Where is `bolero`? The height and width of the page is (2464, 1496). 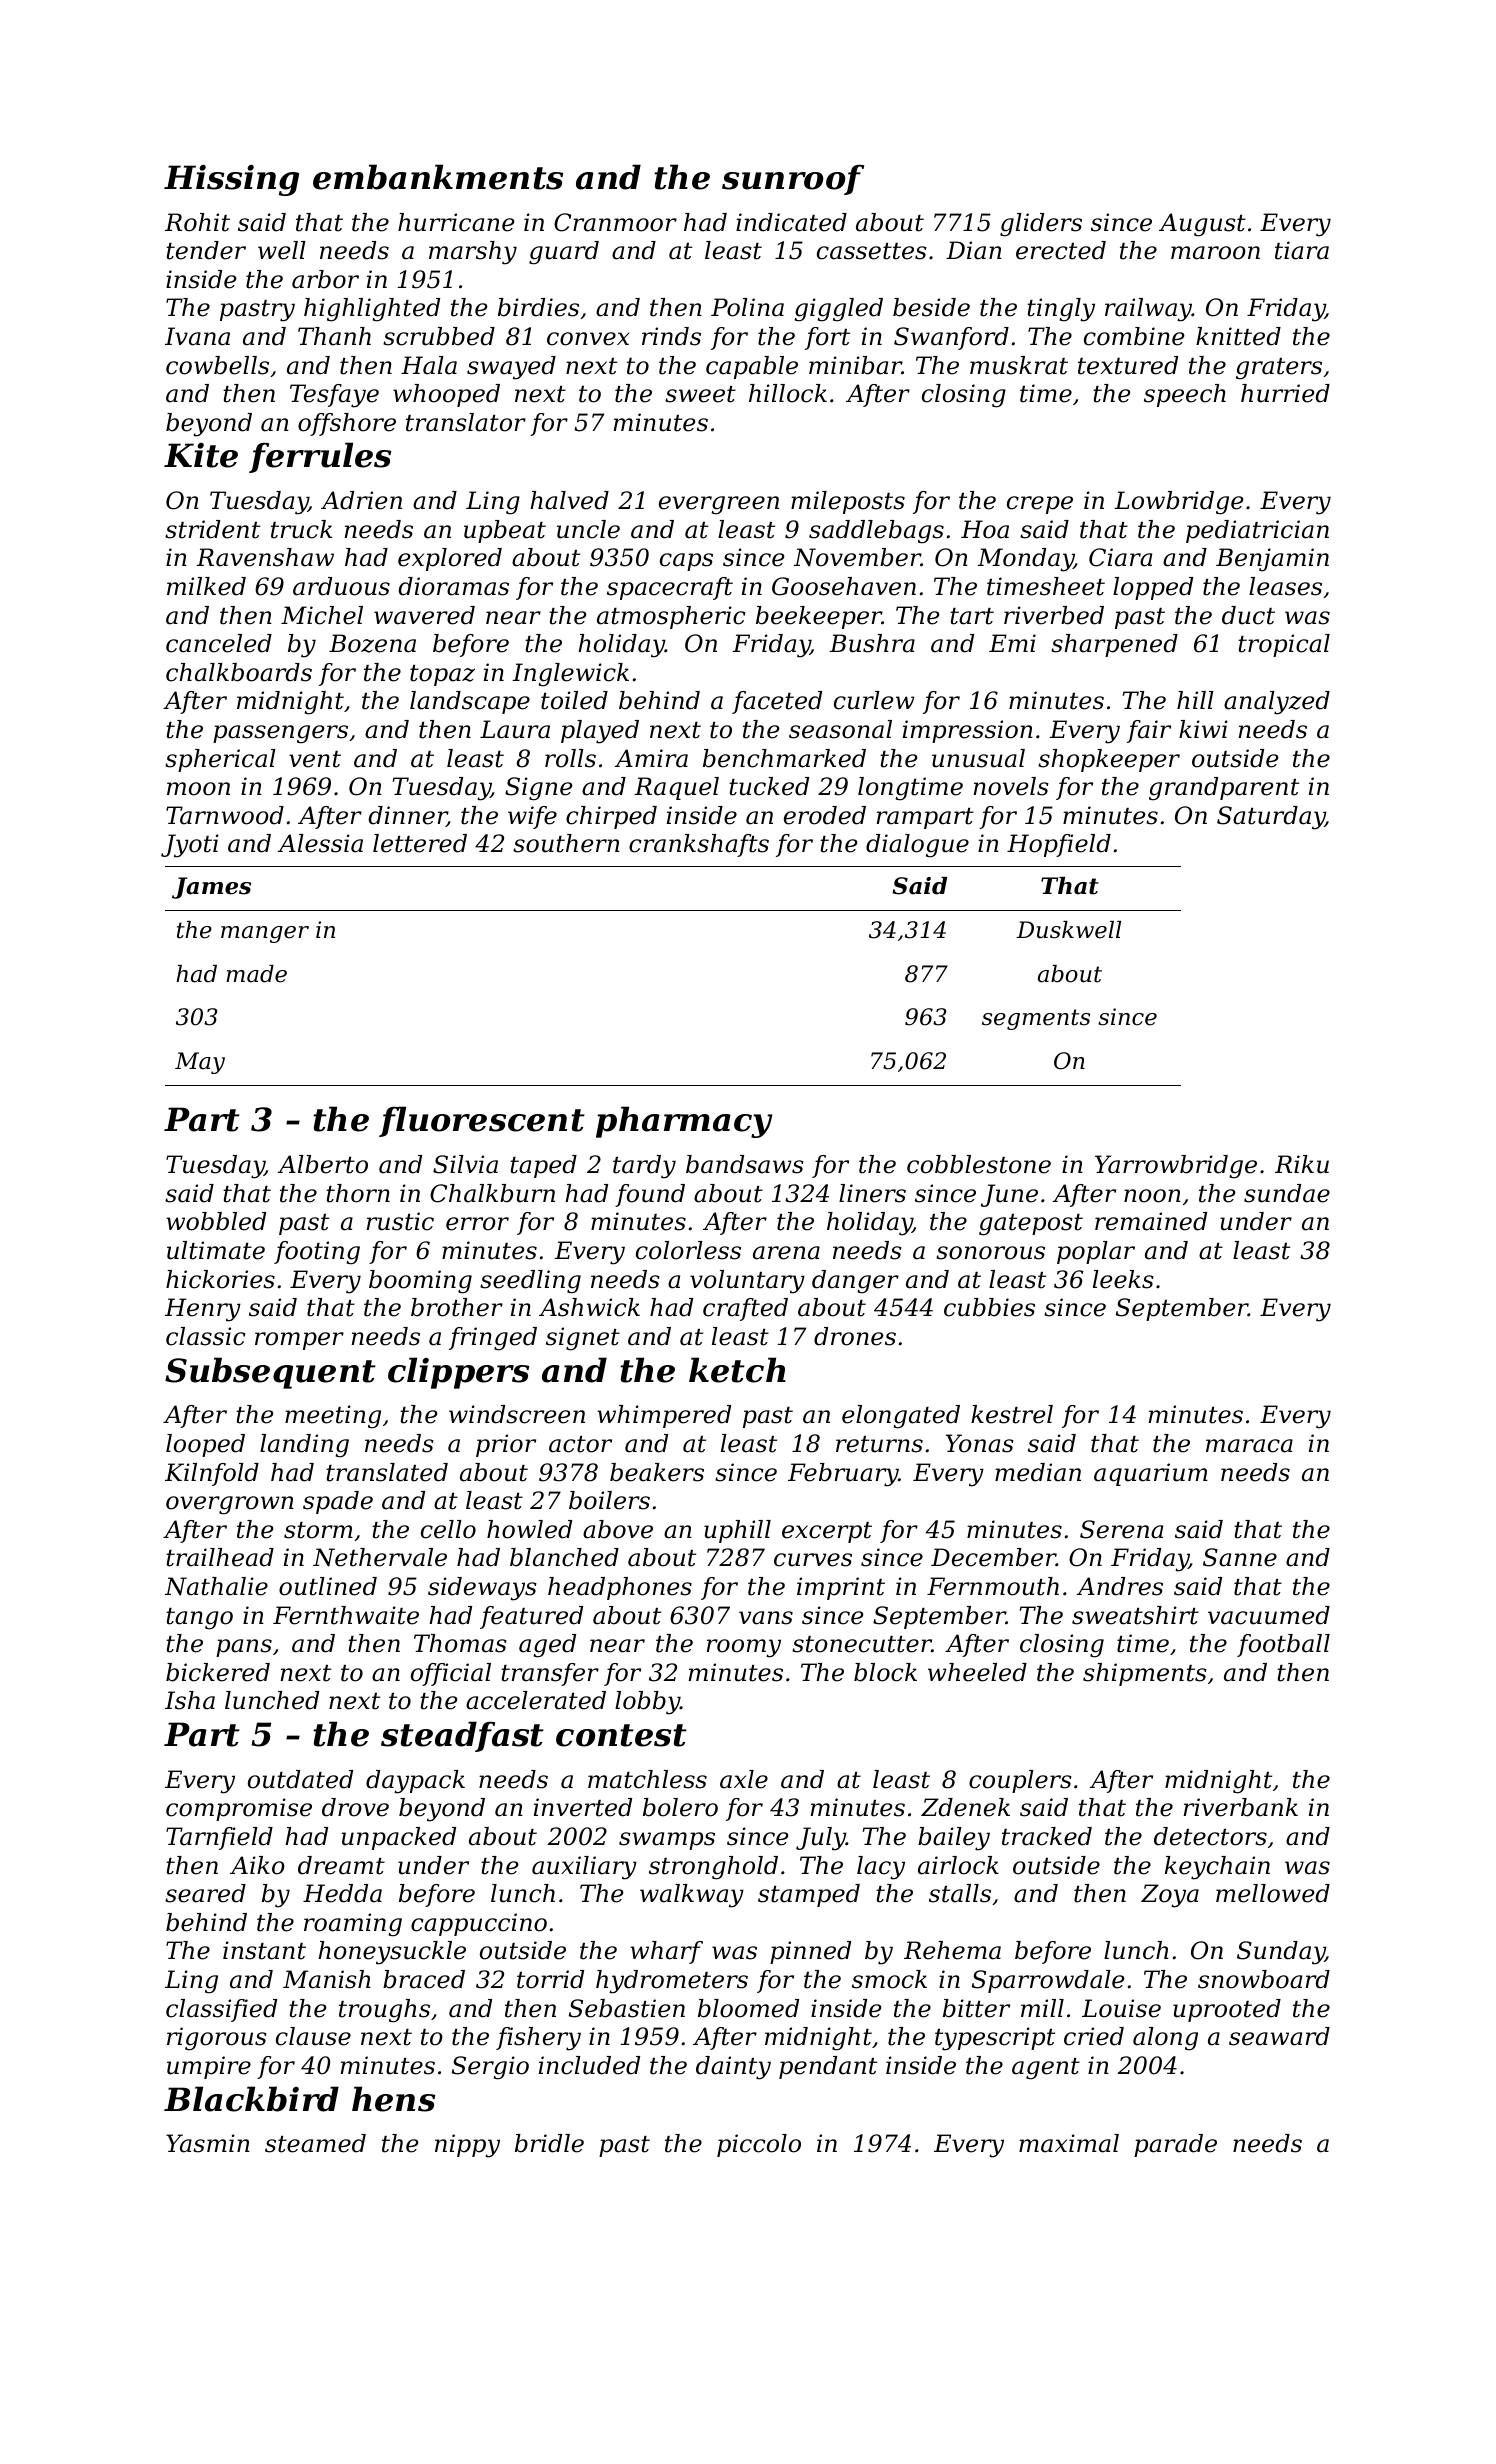
bolero is located at coordinates (680, 1807).
